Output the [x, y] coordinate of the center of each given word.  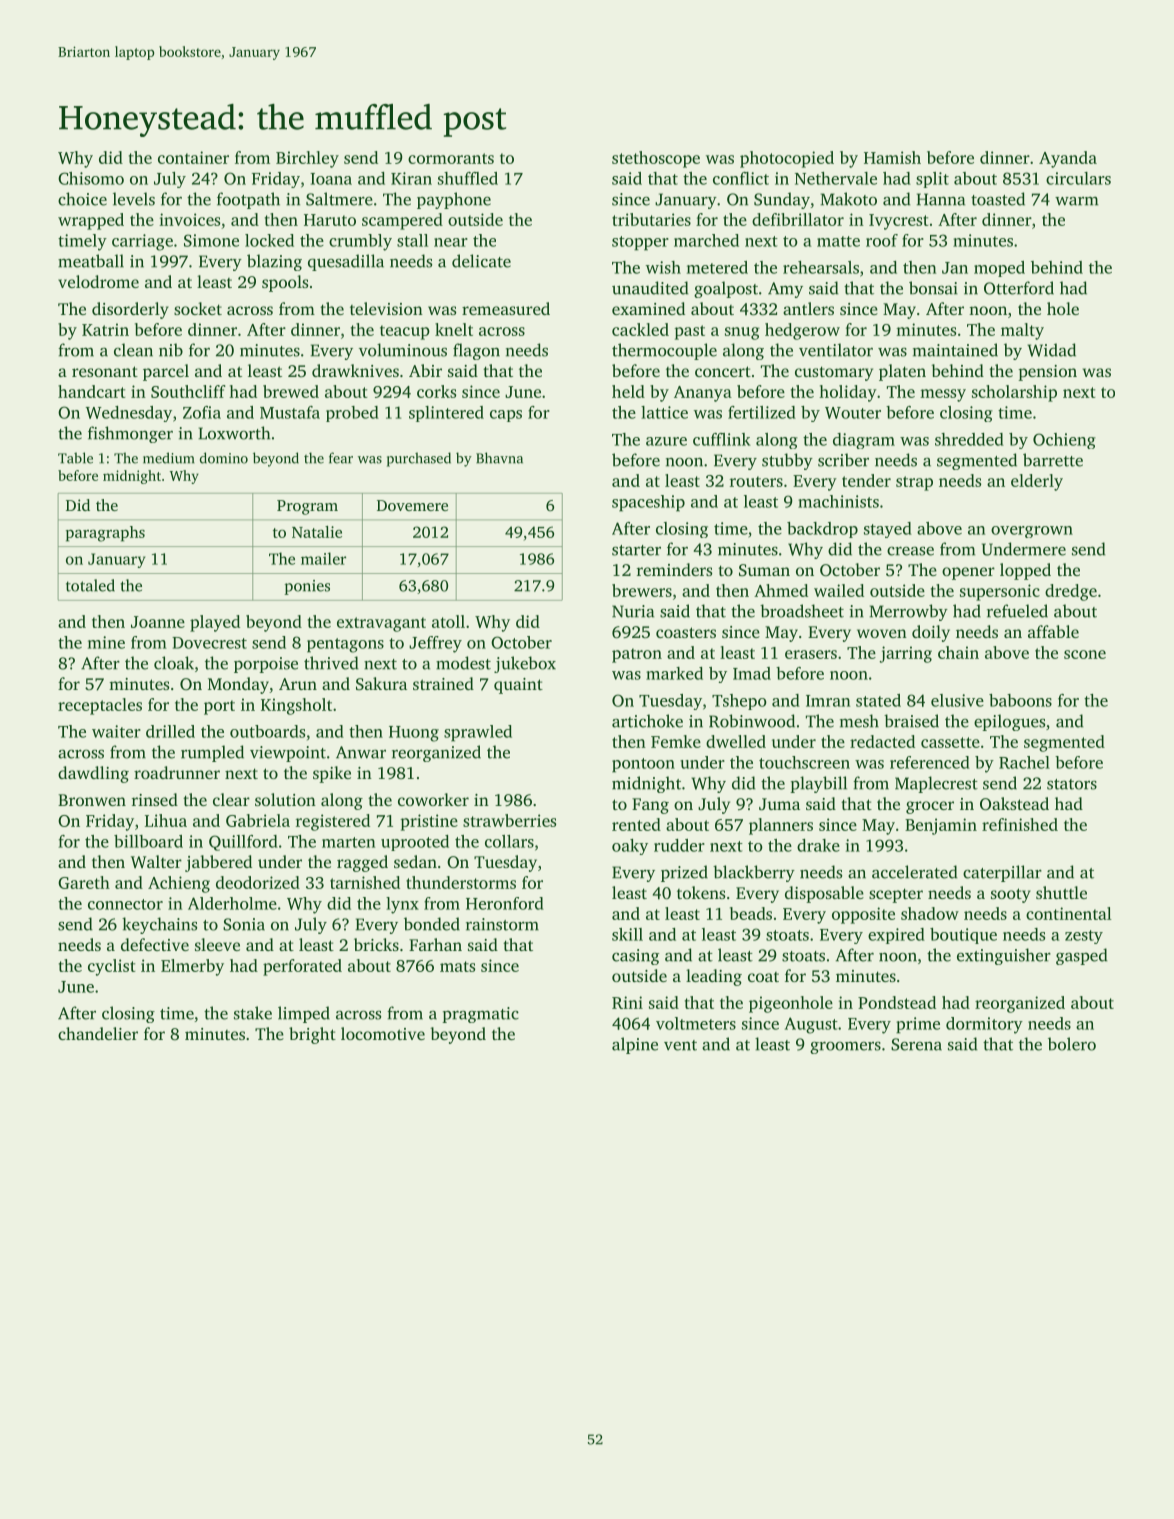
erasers [811, 654]
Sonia [244, 924]
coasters [686, 632]
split [932, 180]
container [193, 157]
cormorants [451, 158]
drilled [170, 731]
